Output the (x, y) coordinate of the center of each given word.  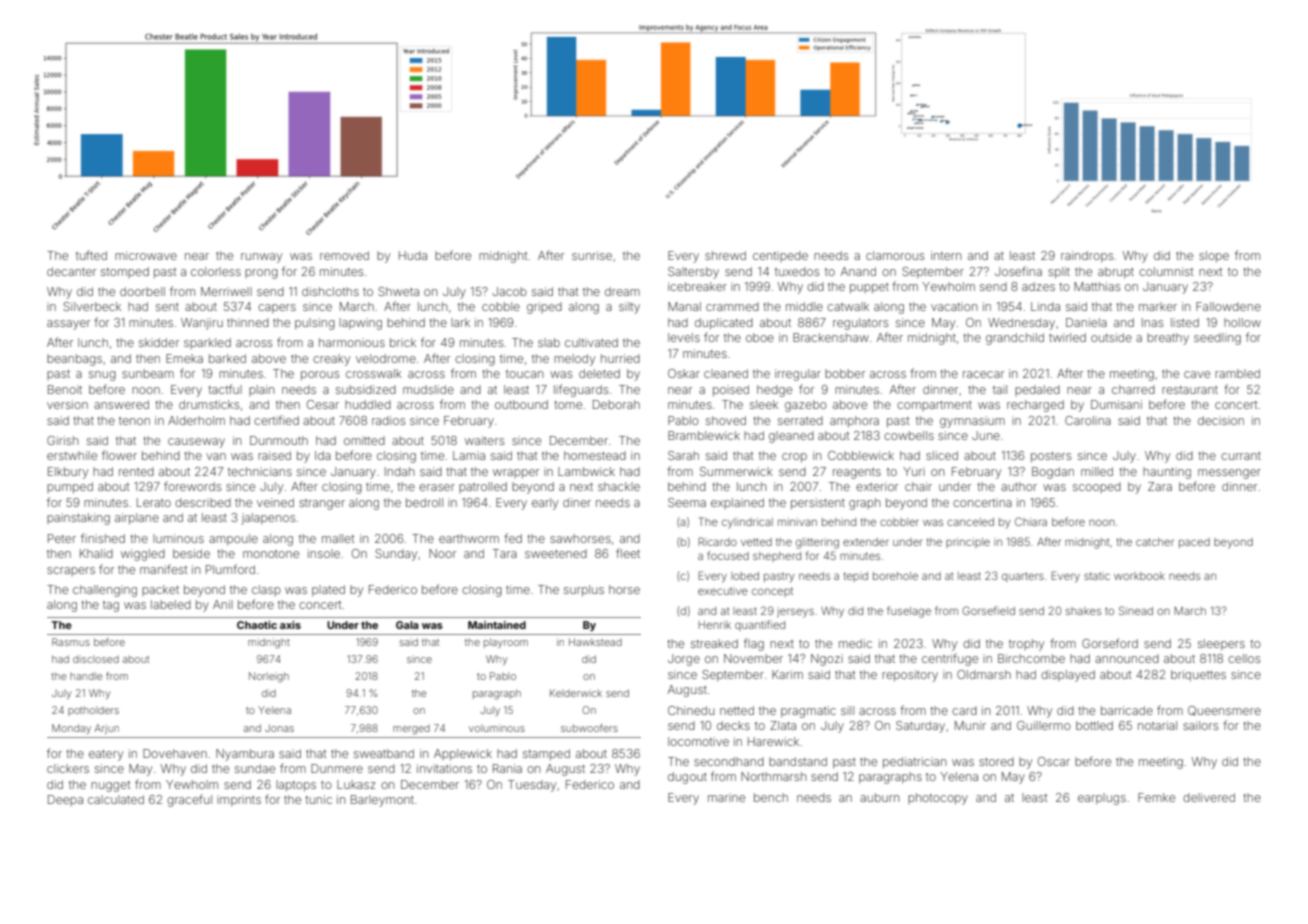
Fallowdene (1228, 306)
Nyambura (245, 755)
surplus (584, 591)
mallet (338, 538)
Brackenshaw (831, 337)
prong (261, 274)
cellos (1244, 658)
